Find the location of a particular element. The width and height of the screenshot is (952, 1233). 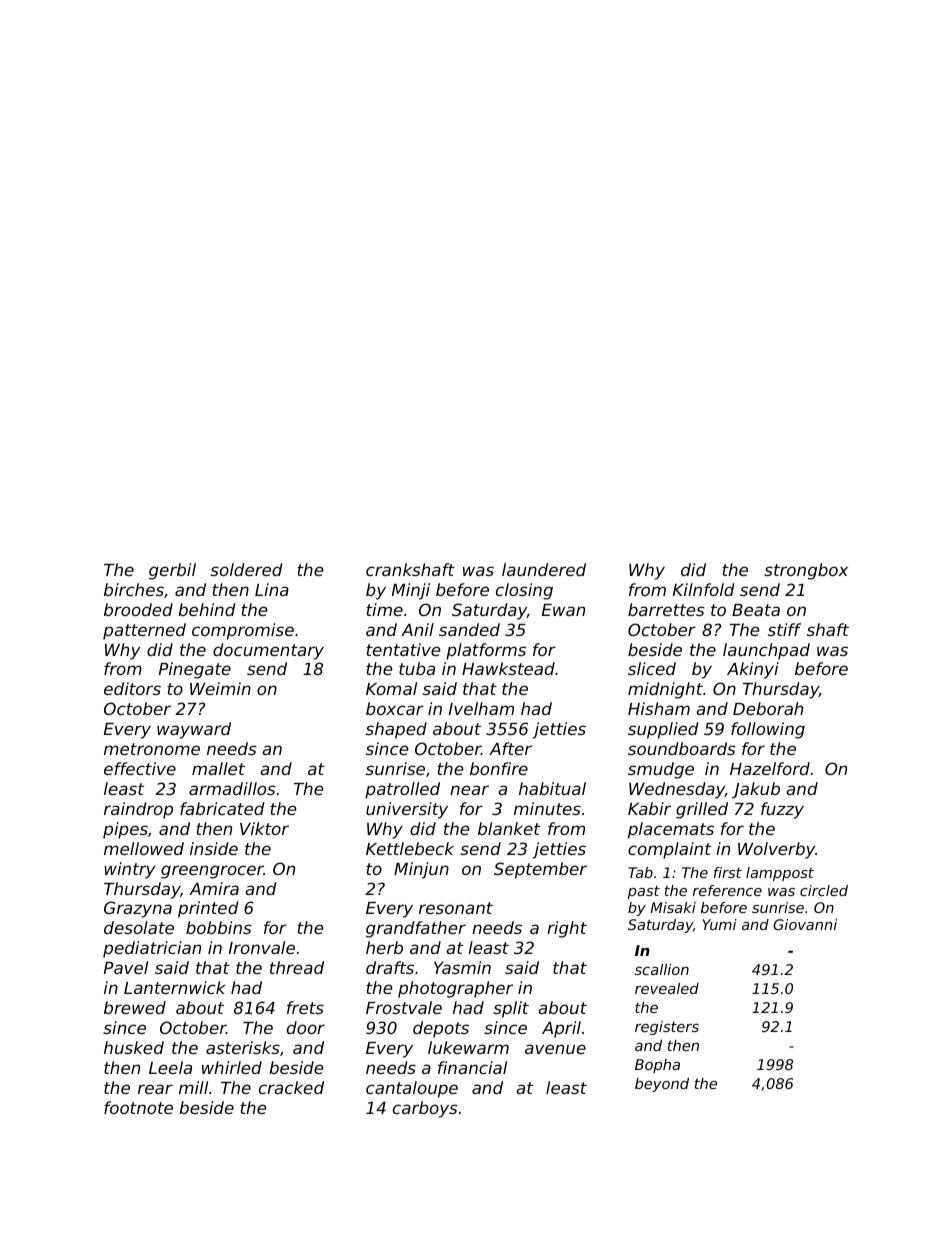

strongbox is located at coordinates (806, 571).
